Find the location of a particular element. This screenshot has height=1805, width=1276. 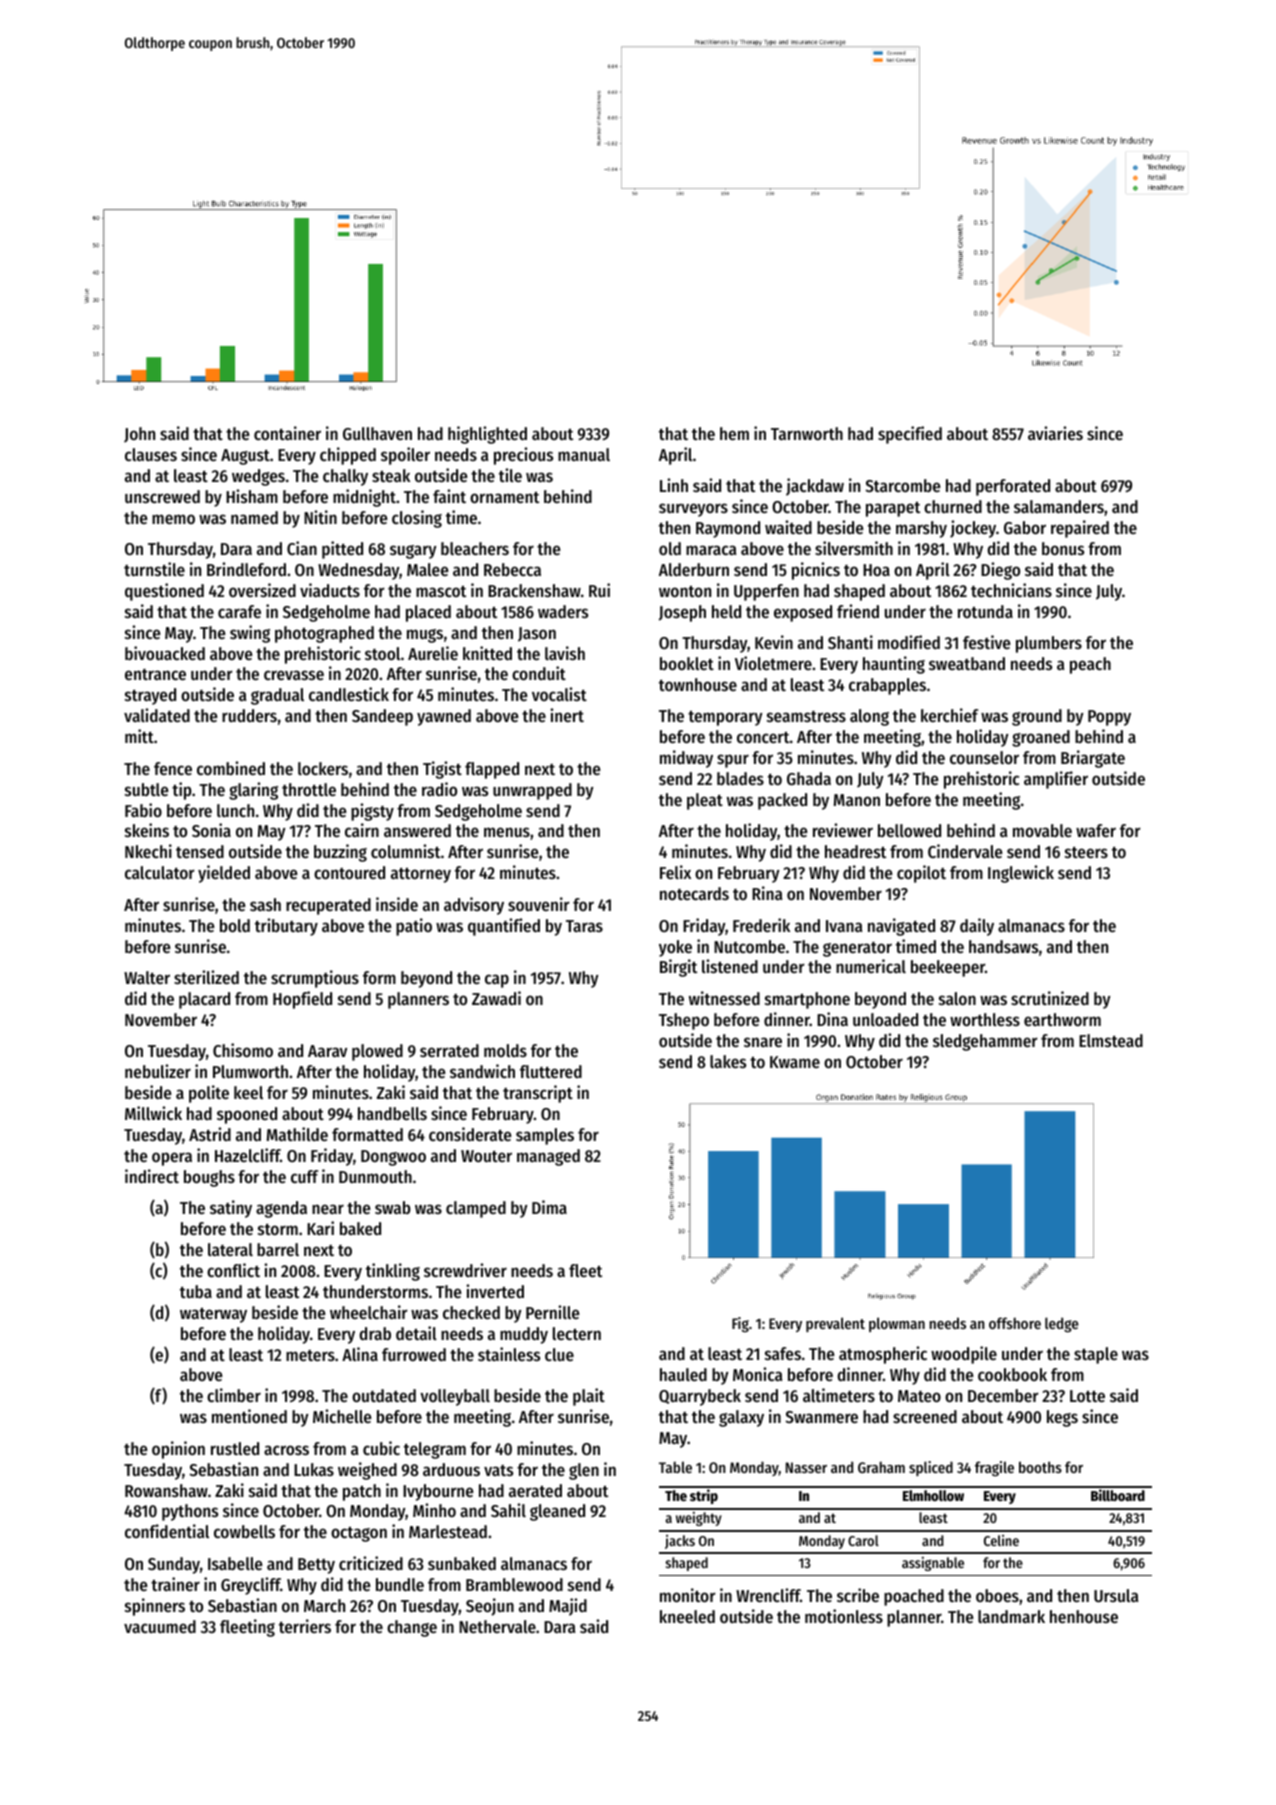

staple is located at coordinates (1096, 1355).
